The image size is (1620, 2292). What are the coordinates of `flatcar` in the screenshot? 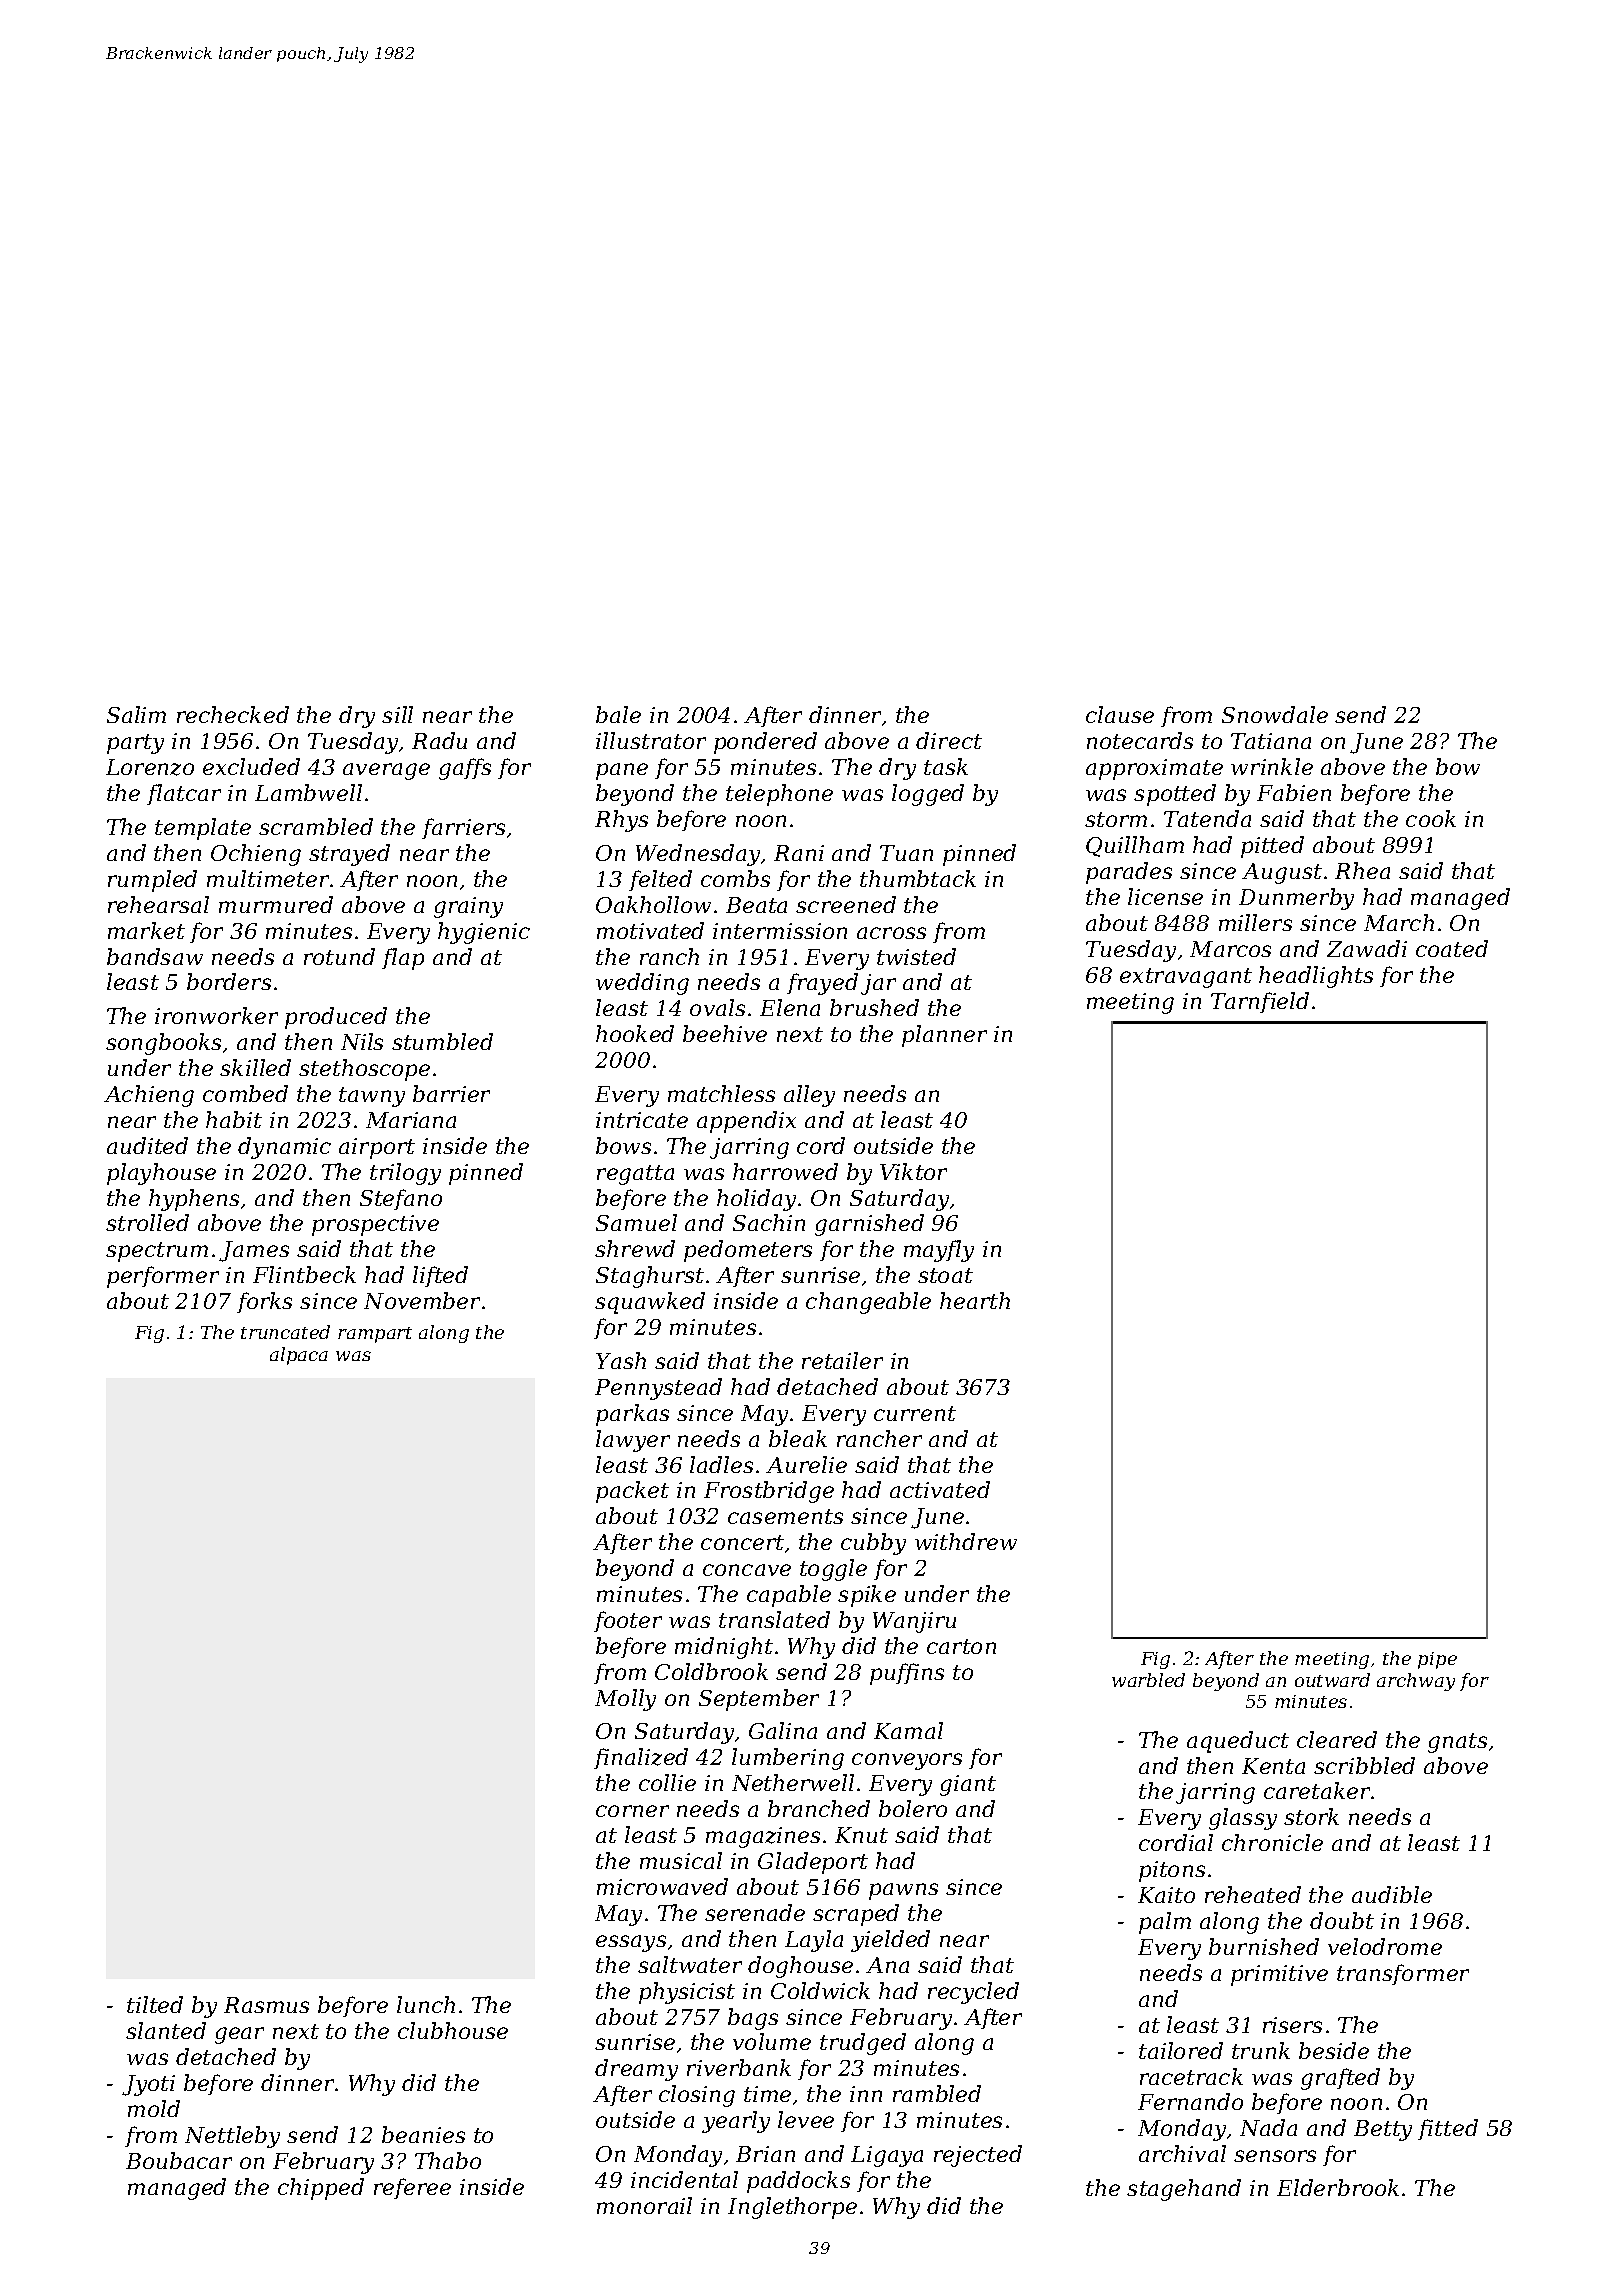 It's located at (184, 794).
